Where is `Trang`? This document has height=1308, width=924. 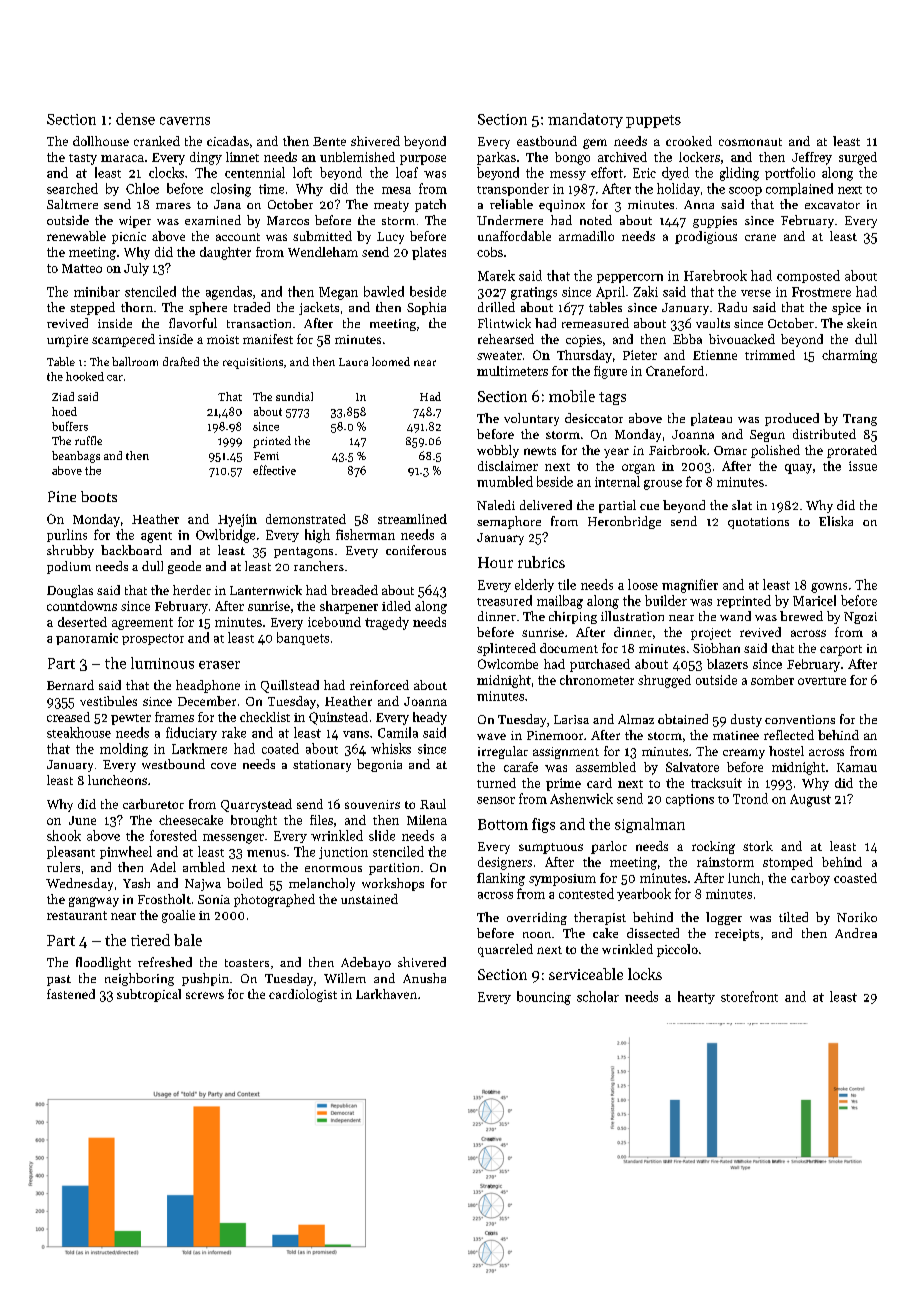 Trang is located at coordinates (860, 420).
